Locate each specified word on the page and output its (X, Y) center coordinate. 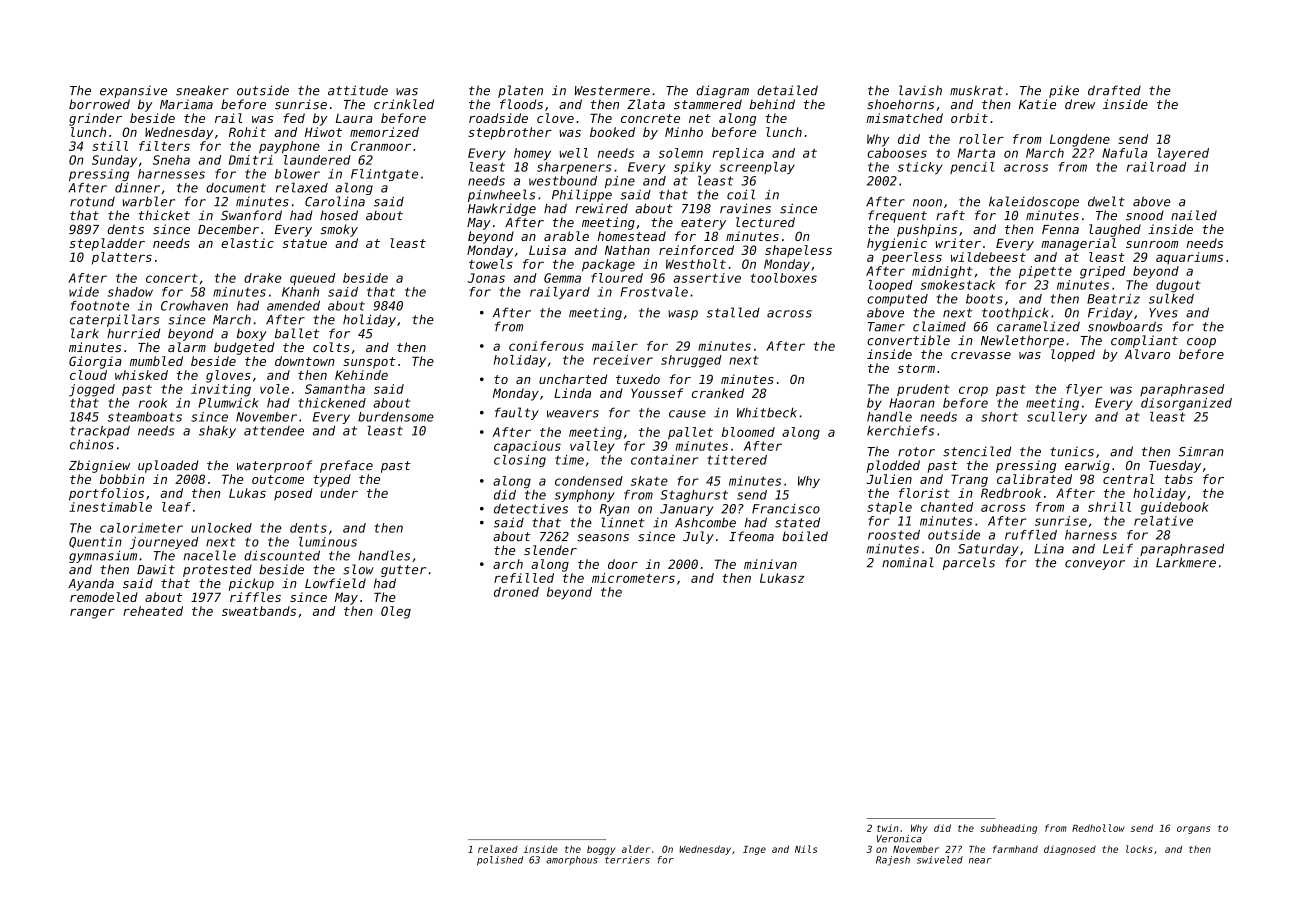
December (228, 229)
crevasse (981, 355)
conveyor (1095, 565)
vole (274, 389)
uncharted (573, 379)
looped (890, 286)
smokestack (958, 285)
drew (1080, 104)
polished (500, 861)
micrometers (633, 578)
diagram (723, 91)
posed (293, 494)
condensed (589, 481)
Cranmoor (381, 146)
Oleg (396, 612)
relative (1163, 521)
